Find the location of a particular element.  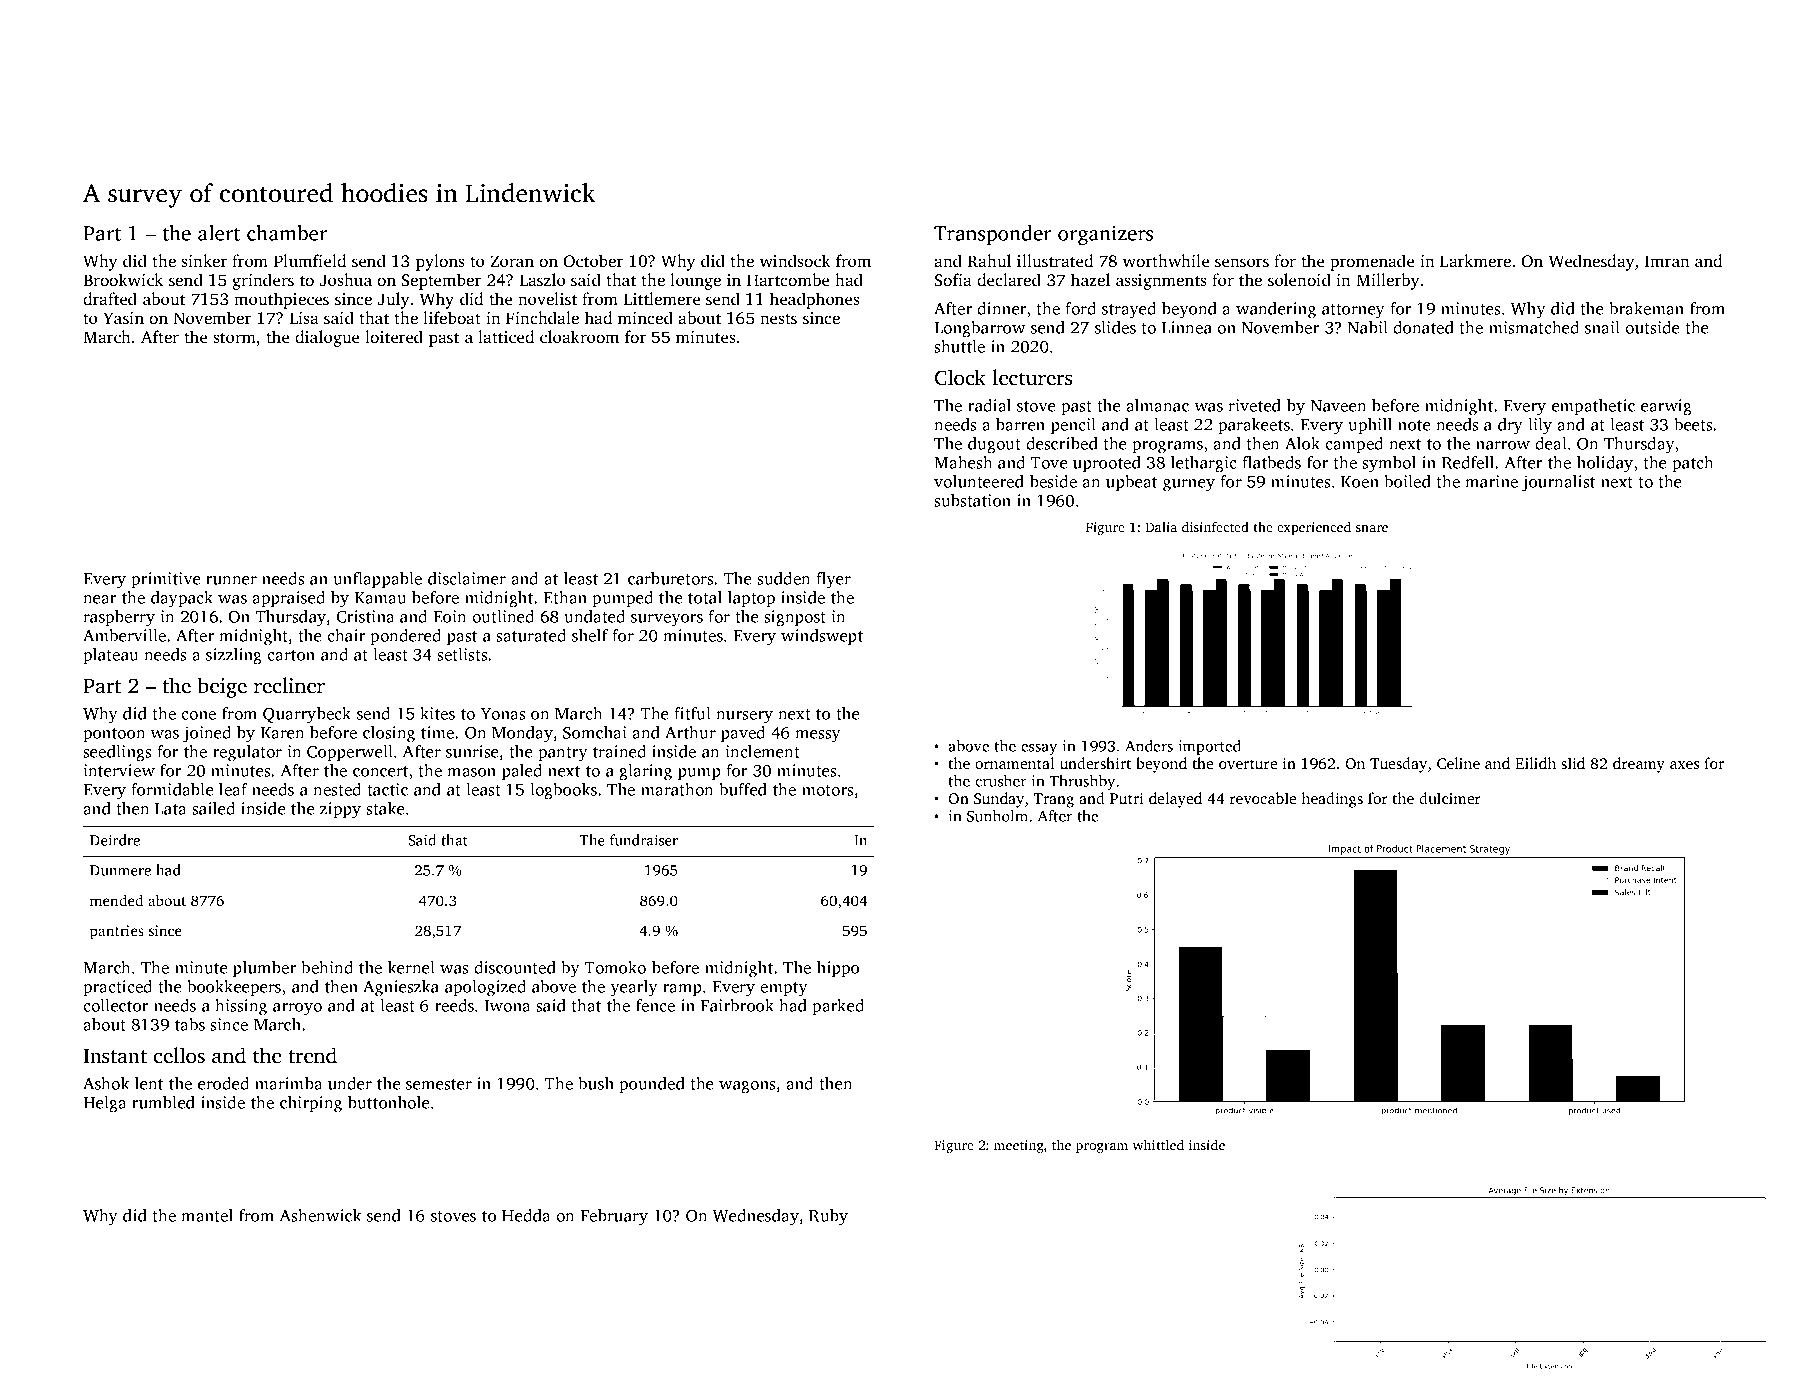

Ruby is located at coordinates (828, 1217).
